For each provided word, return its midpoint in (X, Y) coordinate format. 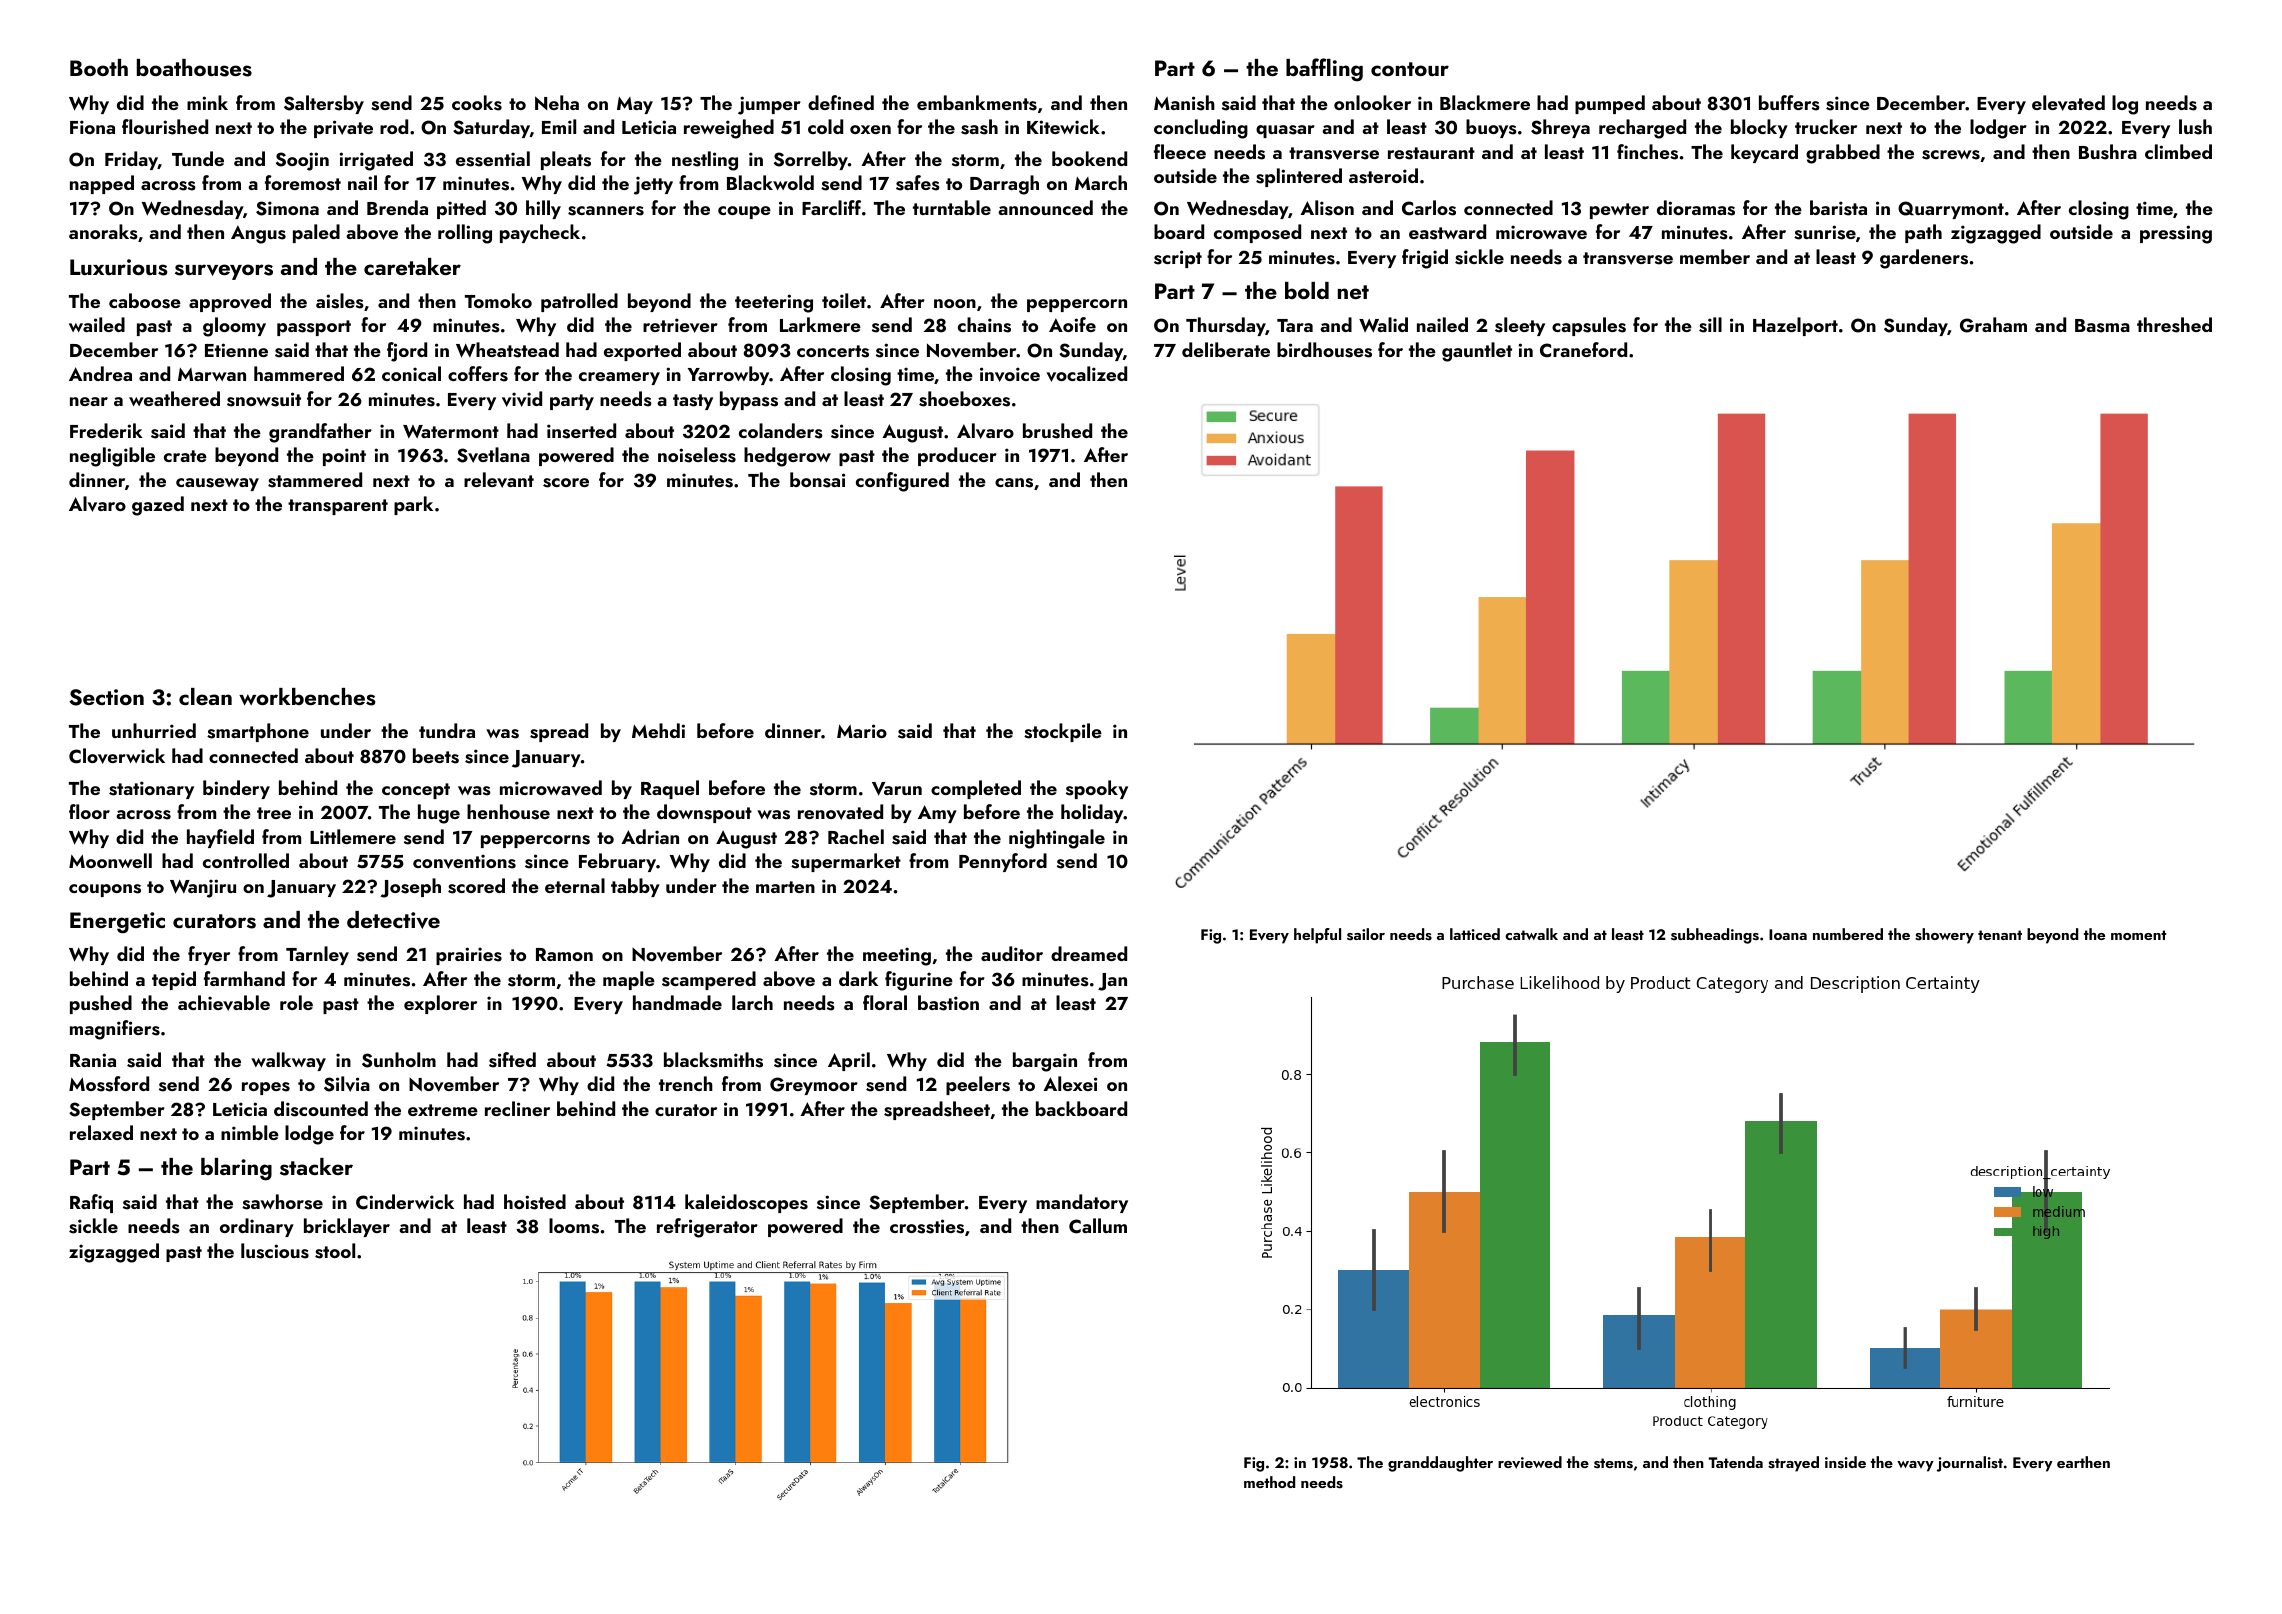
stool (335, 1251)
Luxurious (118, 267)
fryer (209, 955)
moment (2138, 935)
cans (1014, 483)
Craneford (1583, 350)
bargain (1045, 1062)
